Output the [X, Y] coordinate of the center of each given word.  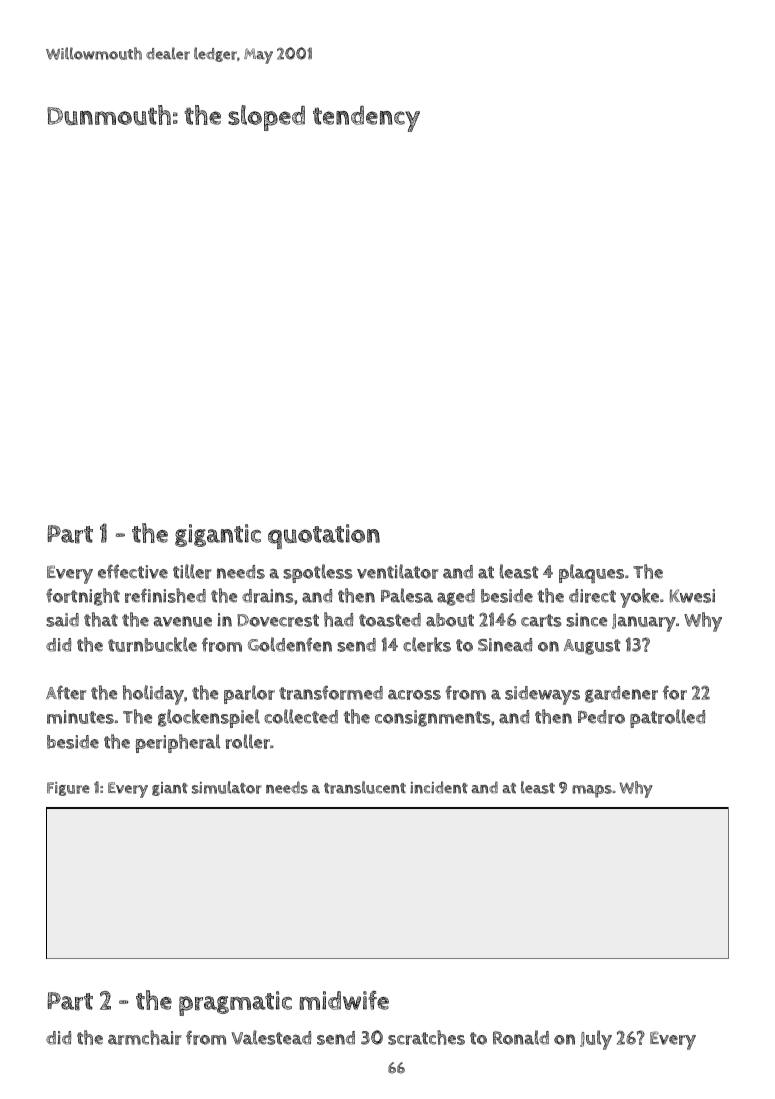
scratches [426, 1037]
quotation [324, 536]
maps [592, 791]
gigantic [218, 535]
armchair [144, 1037]
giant [170, 789]
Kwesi [692, 596]
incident [439, 787]
